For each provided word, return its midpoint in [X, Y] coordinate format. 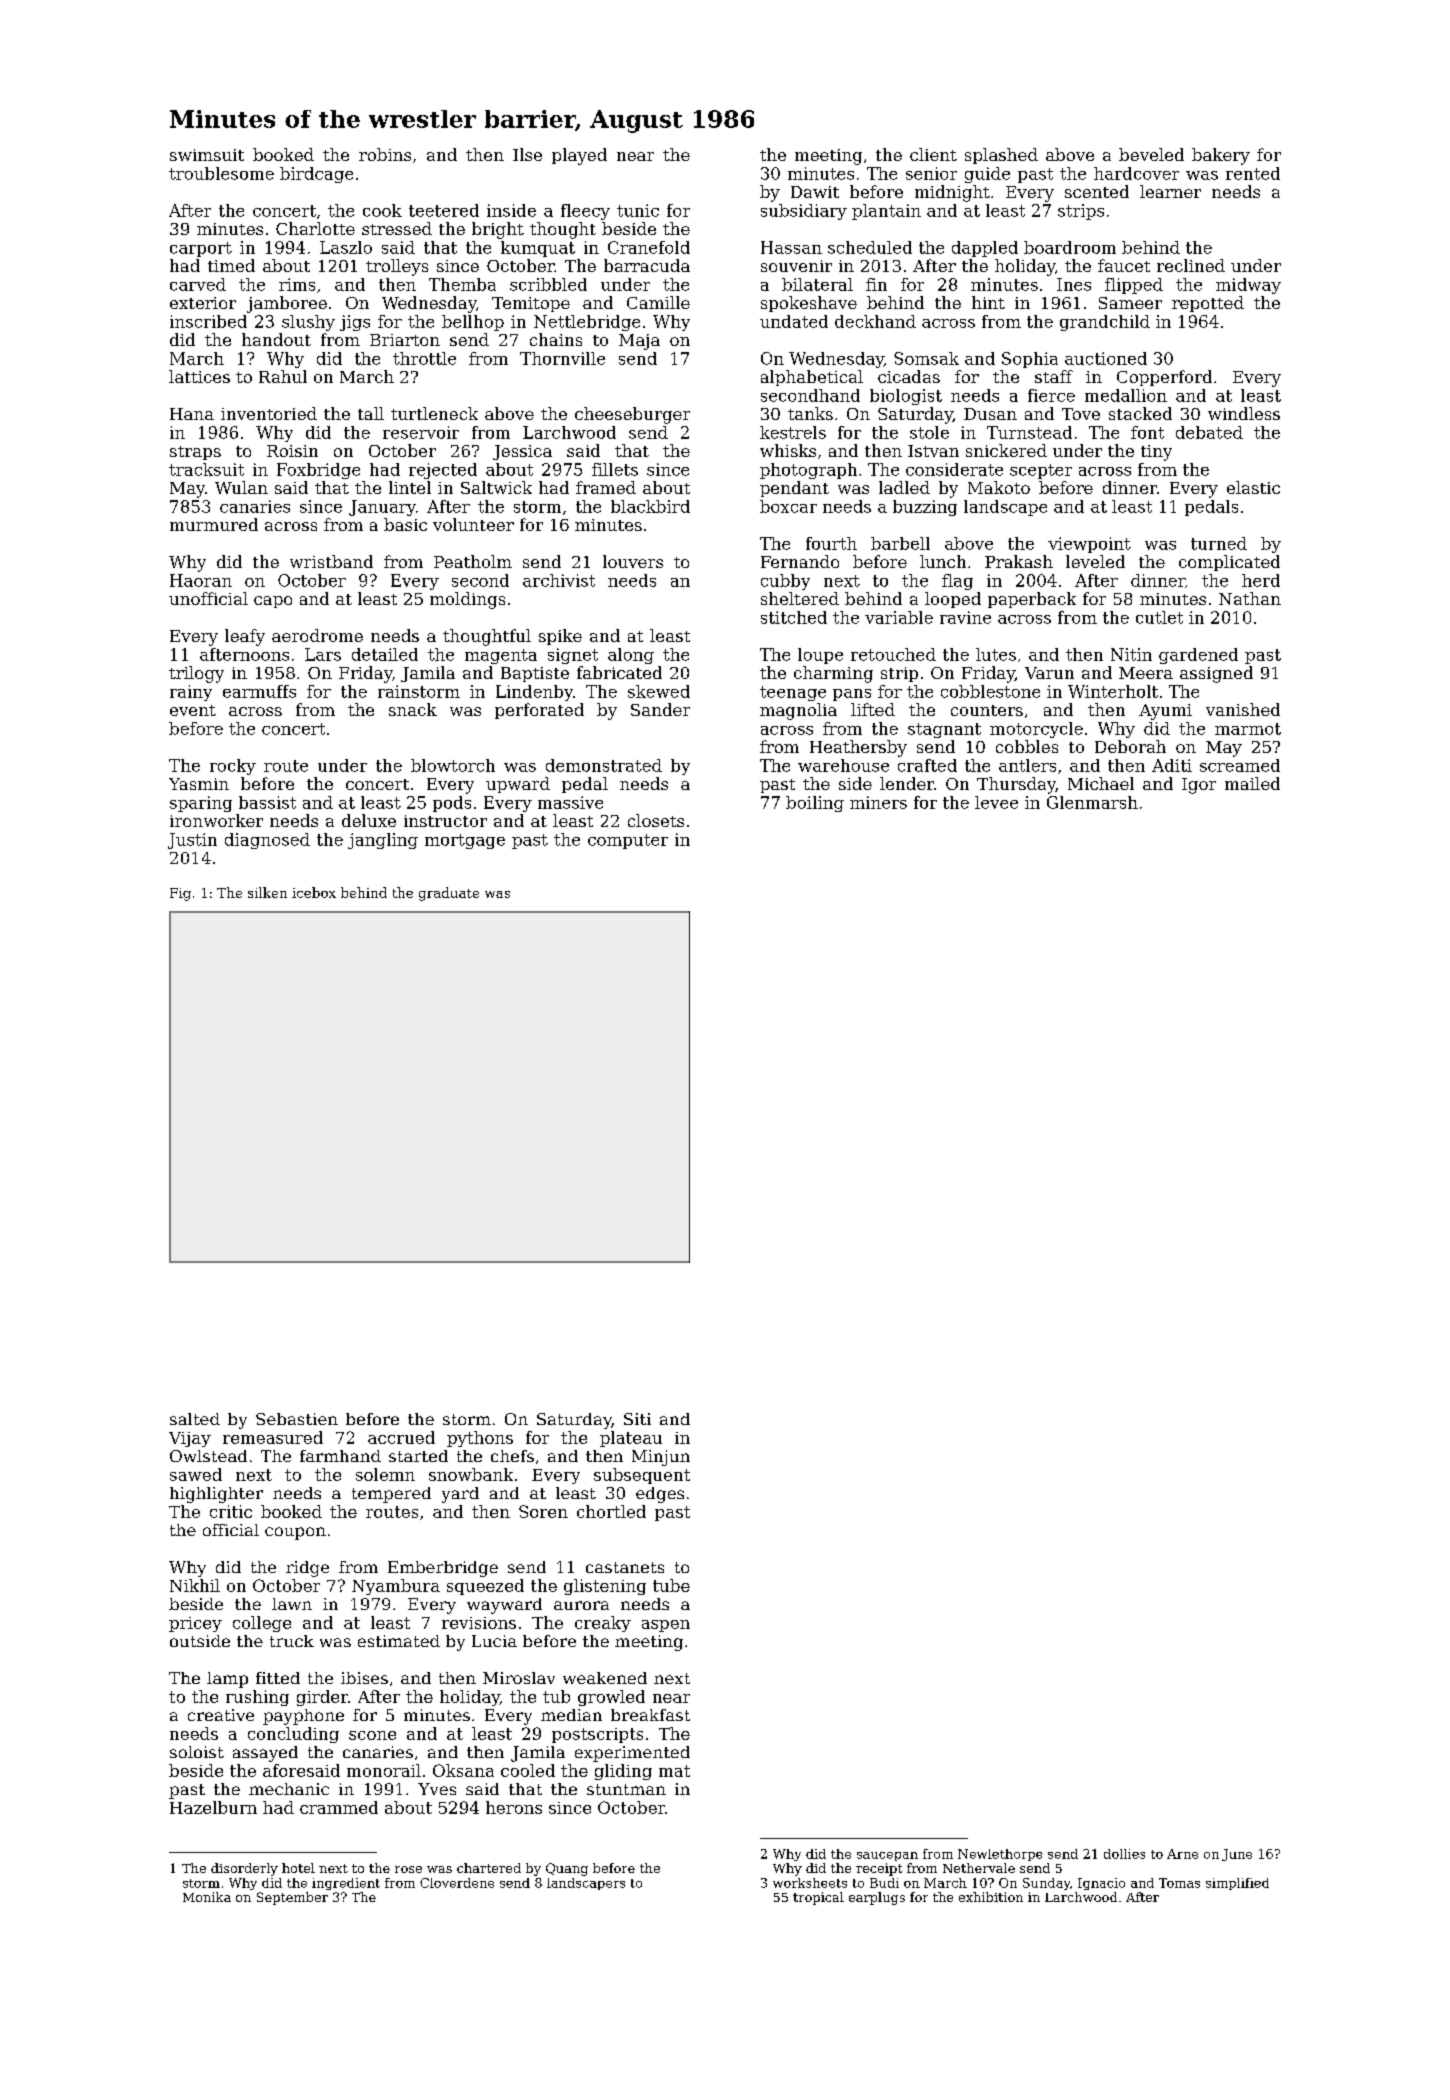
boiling [815, 804]
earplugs [877, 1898]
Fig [180, 894]
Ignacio [1101, 1884]
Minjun [661, 1458]
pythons [480, 1439]
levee [996, 802]
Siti [637, 1419]
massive [570, 802]
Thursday [1016, 785]
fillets [615, 469]
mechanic [289, 1789]
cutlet [1159, 617]
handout [276, 339]
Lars [323, 654]
